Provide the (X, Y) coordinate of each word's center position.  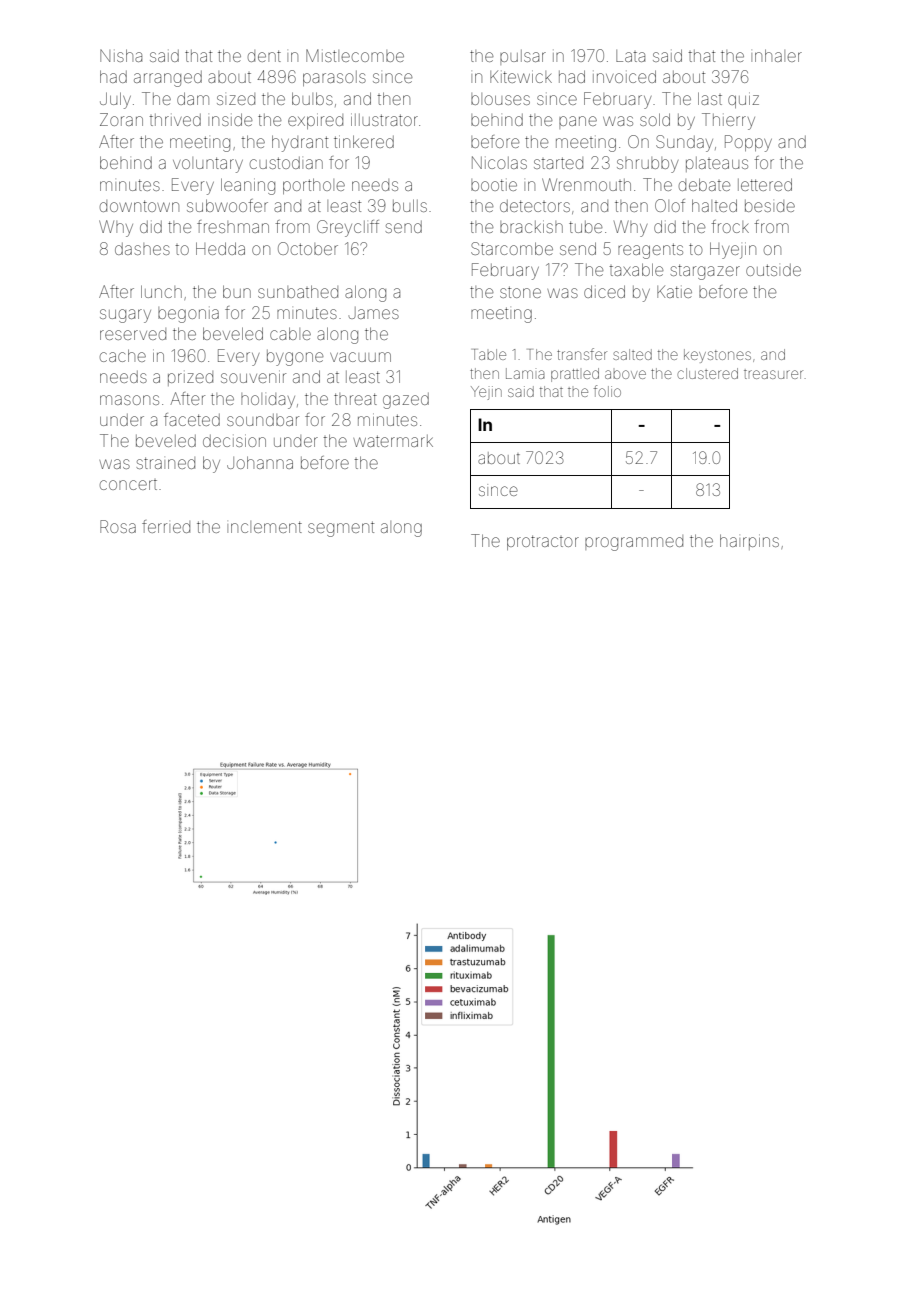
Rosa (118, 526)
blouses (500, 99)
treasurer (773, 374)
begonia (188, 315)
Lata (630, 56)
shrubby (647, 165)
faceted (192, 419)
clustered (707, 373)
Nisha (121, 55)
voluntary (208, 165)
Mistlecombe (355, 55)
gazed (406, 401)
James (374, 313)
